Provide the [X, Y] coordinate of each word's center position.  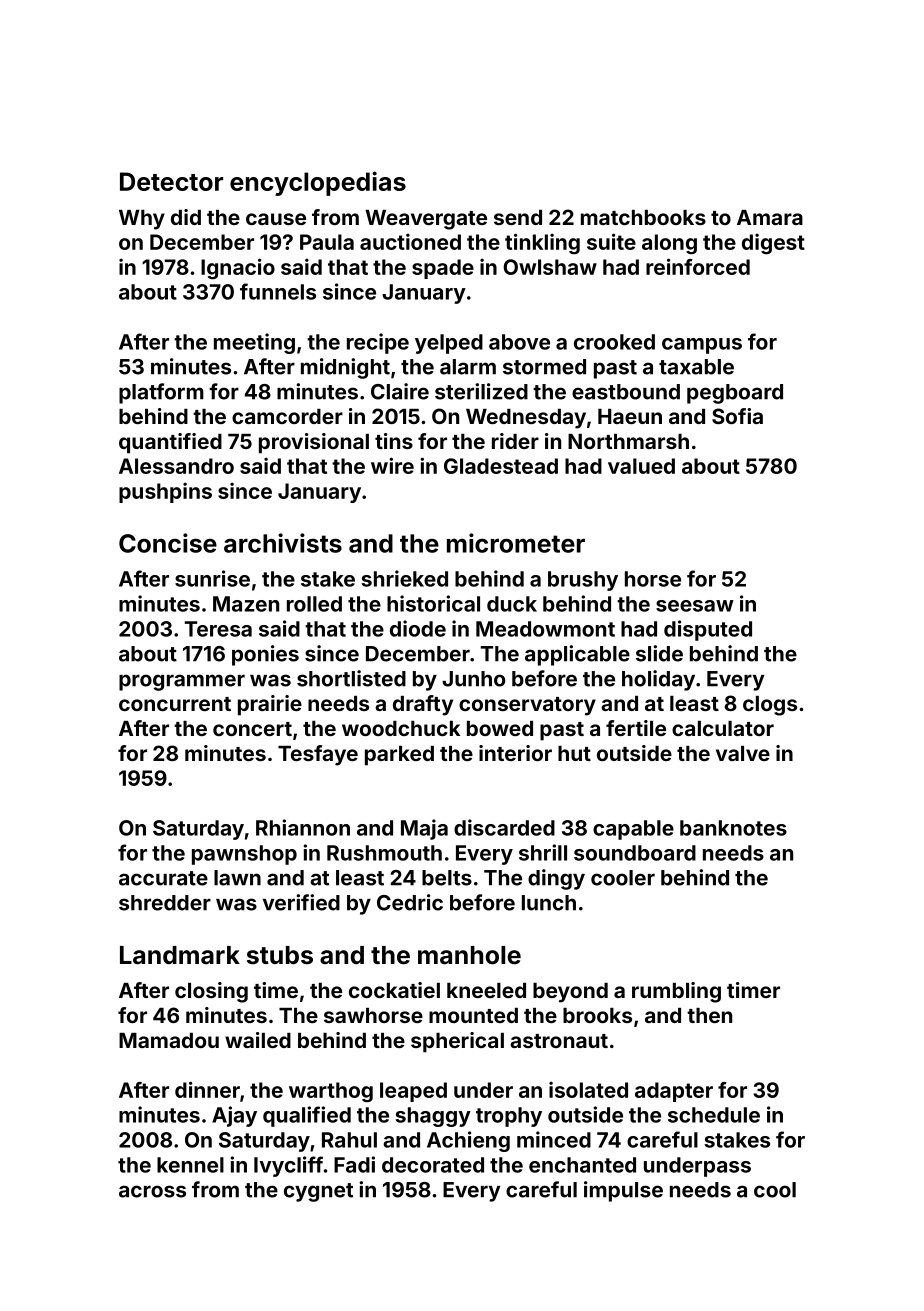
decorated [433, 1165]
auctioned [410, 241]
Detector [171, 181]
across [152, 1191]
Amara [770, 217]
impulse [623, 1191]
